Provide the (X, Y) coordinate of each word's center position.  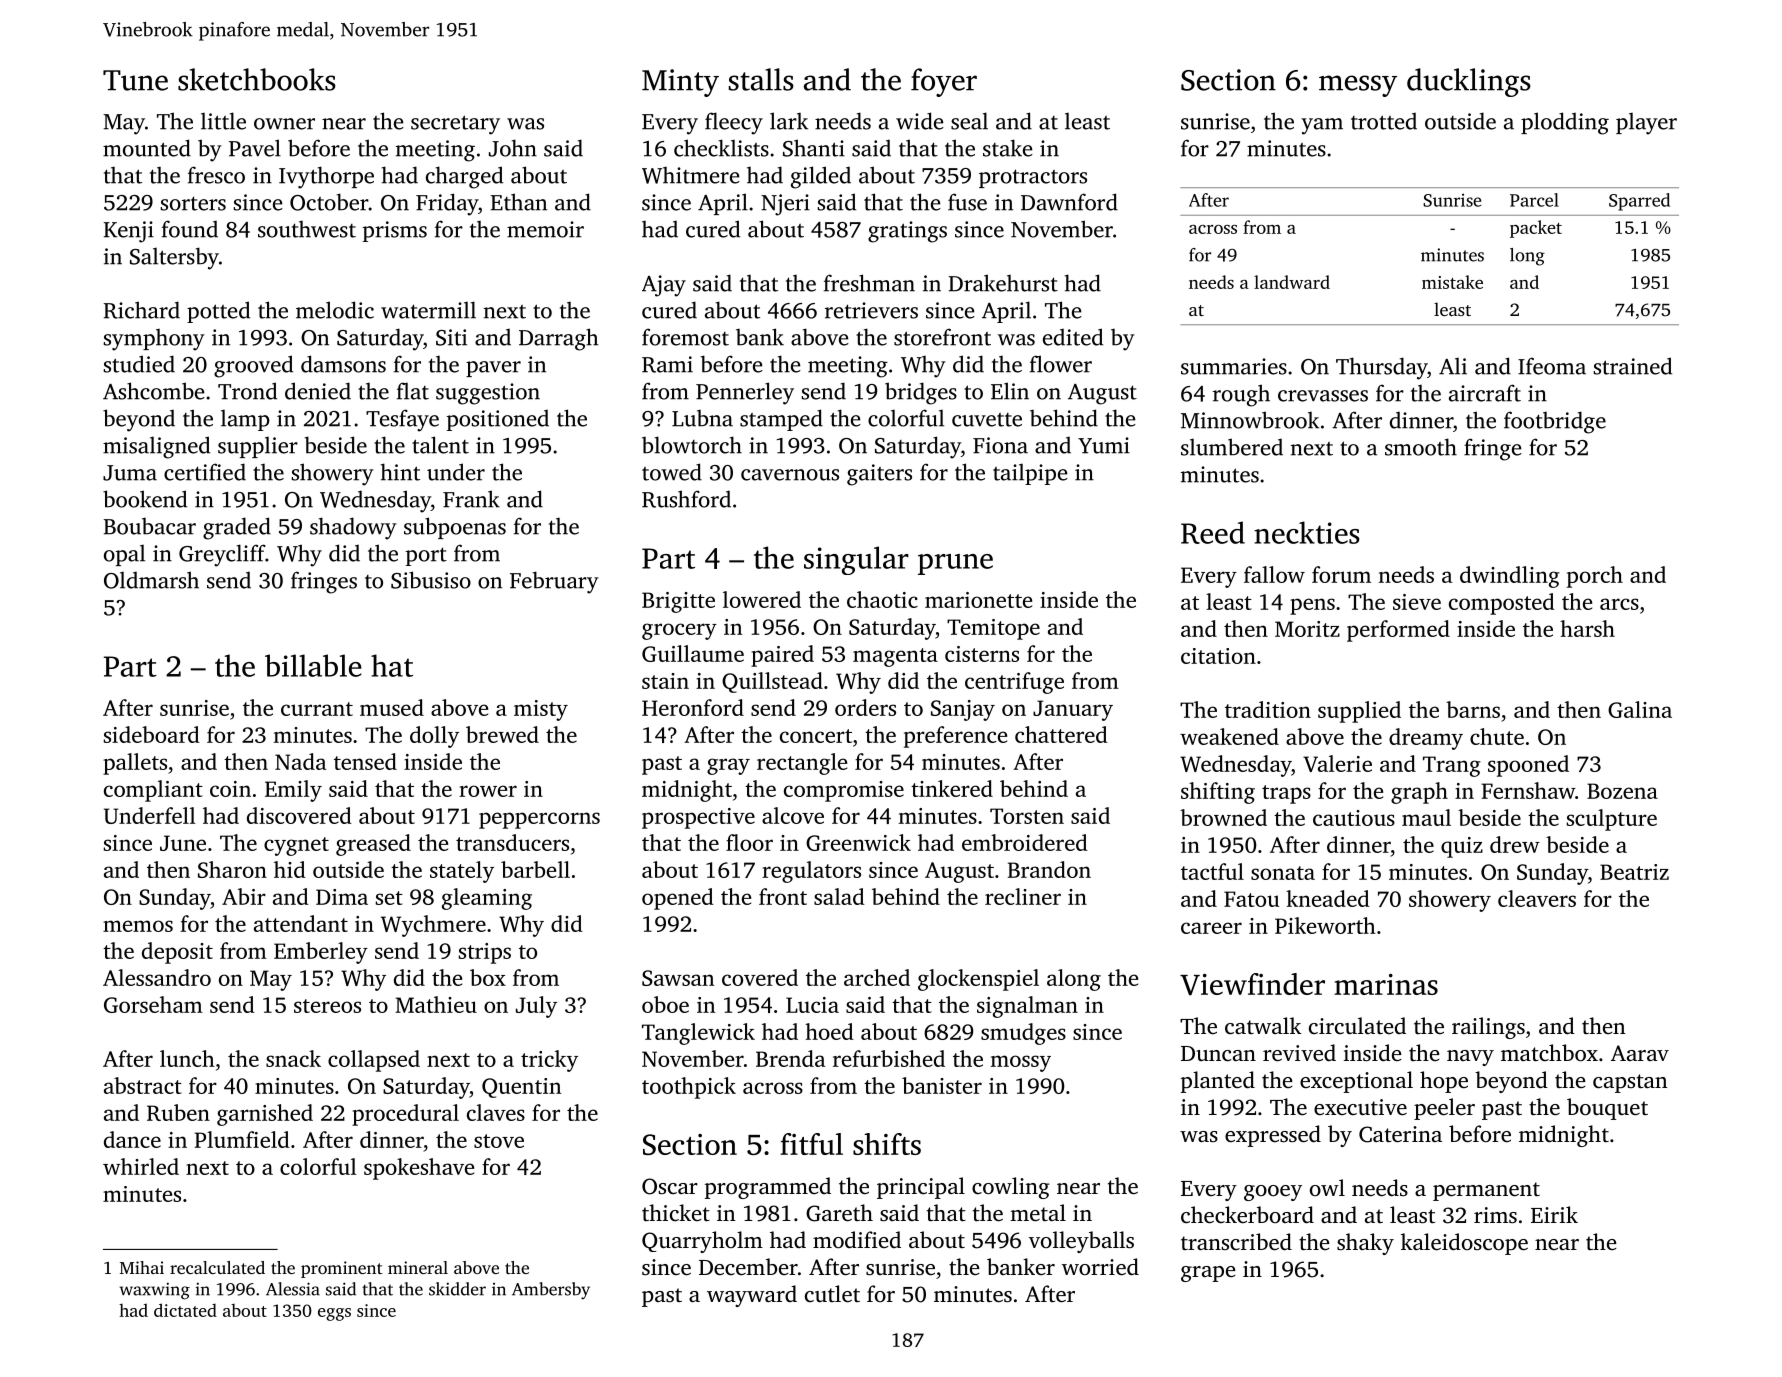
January (1073, 710)
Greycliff (222, 555)
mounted (147, 148)
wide (920, 121)
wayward (752, 1296)
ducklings (1469, 82)
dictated (185, 1310)
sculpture (1612, 820)
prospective (698, 818)
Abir (244, 896)
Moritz (1307, 629)
